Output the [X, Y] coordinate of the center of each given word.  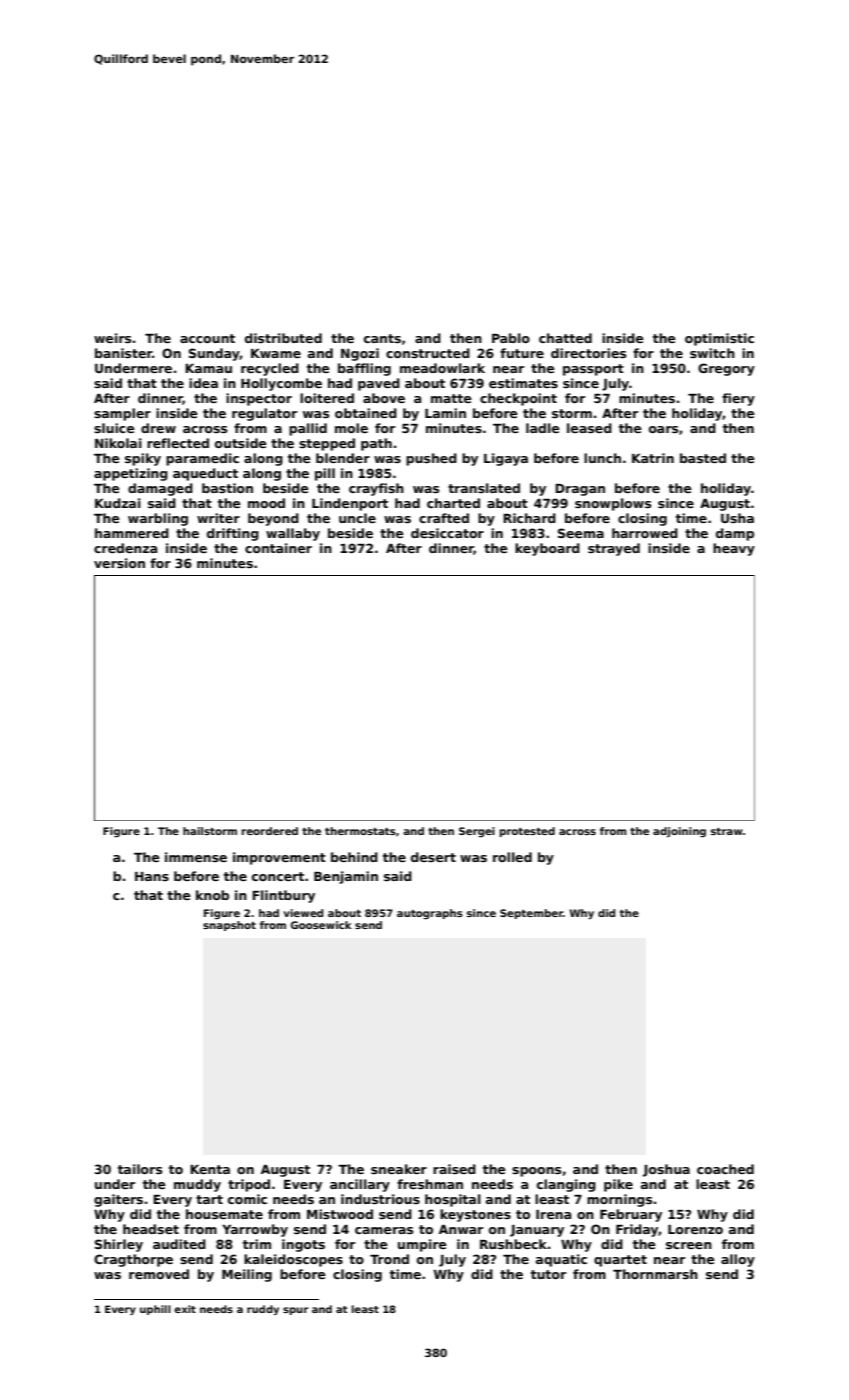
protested [527, 832]
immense [196, 857]
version [119, 563]
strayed [614, 549]
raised [454, 1169]
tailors [140, 1169]
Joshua [666, 1170]
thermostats [360, 831]
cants [382, 338]
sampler [122, 414]
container [278, 548]
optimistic [719, 339]
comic [247, 1199]
